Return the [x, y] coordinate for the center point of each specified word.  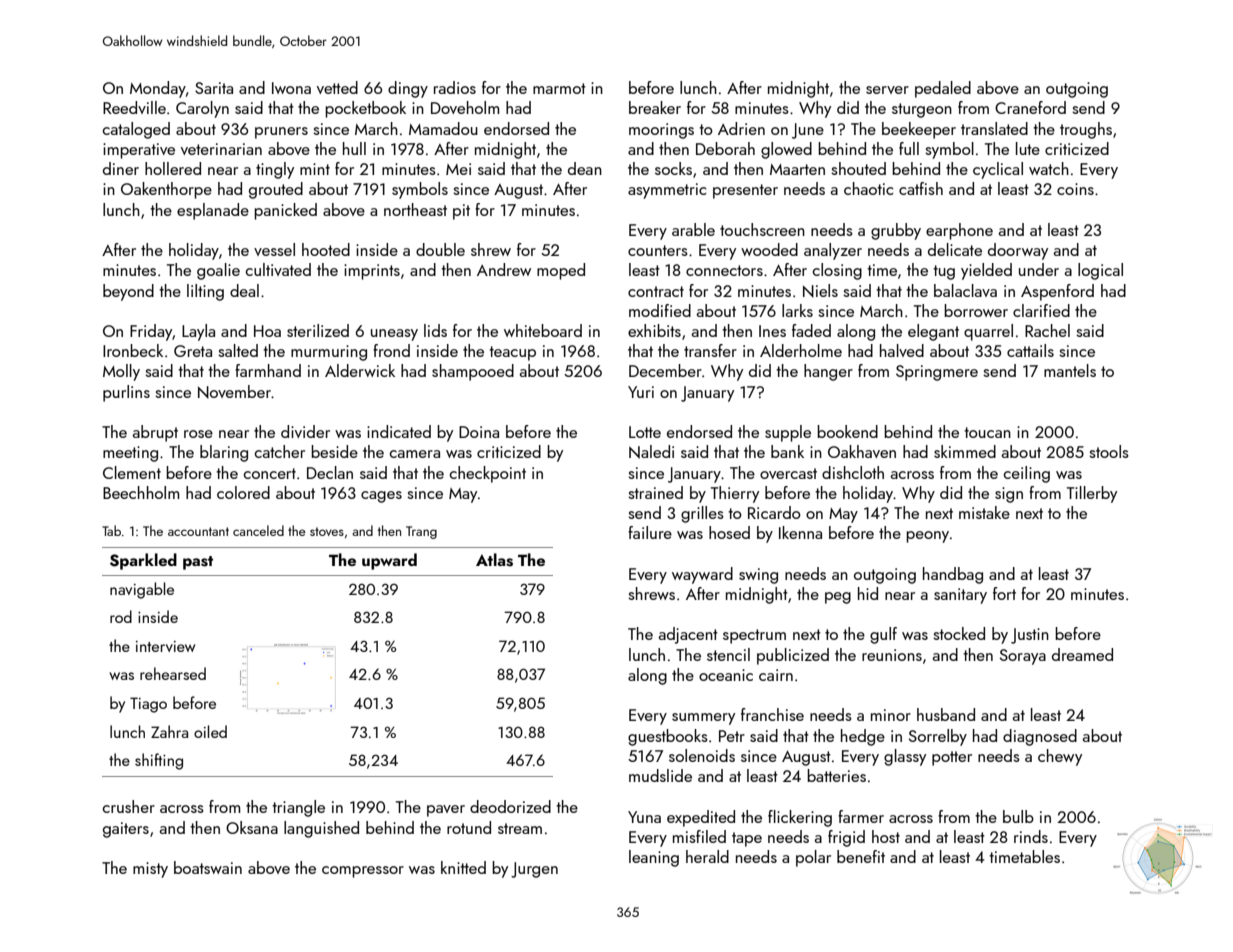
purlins [126, 393]
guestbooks [668, 737]
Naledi [651, 452]
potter [952, 758]
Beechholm [141, 492]
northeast [415, 209]
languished [321, 829]
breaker [655, 107]
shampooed [473, 372]
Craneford [1030, 107]
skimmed [965, 451]
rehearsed [173, 673]
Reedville [134, 107]
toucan [987, 432]
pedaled [943, 89]
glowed [786, 150]
